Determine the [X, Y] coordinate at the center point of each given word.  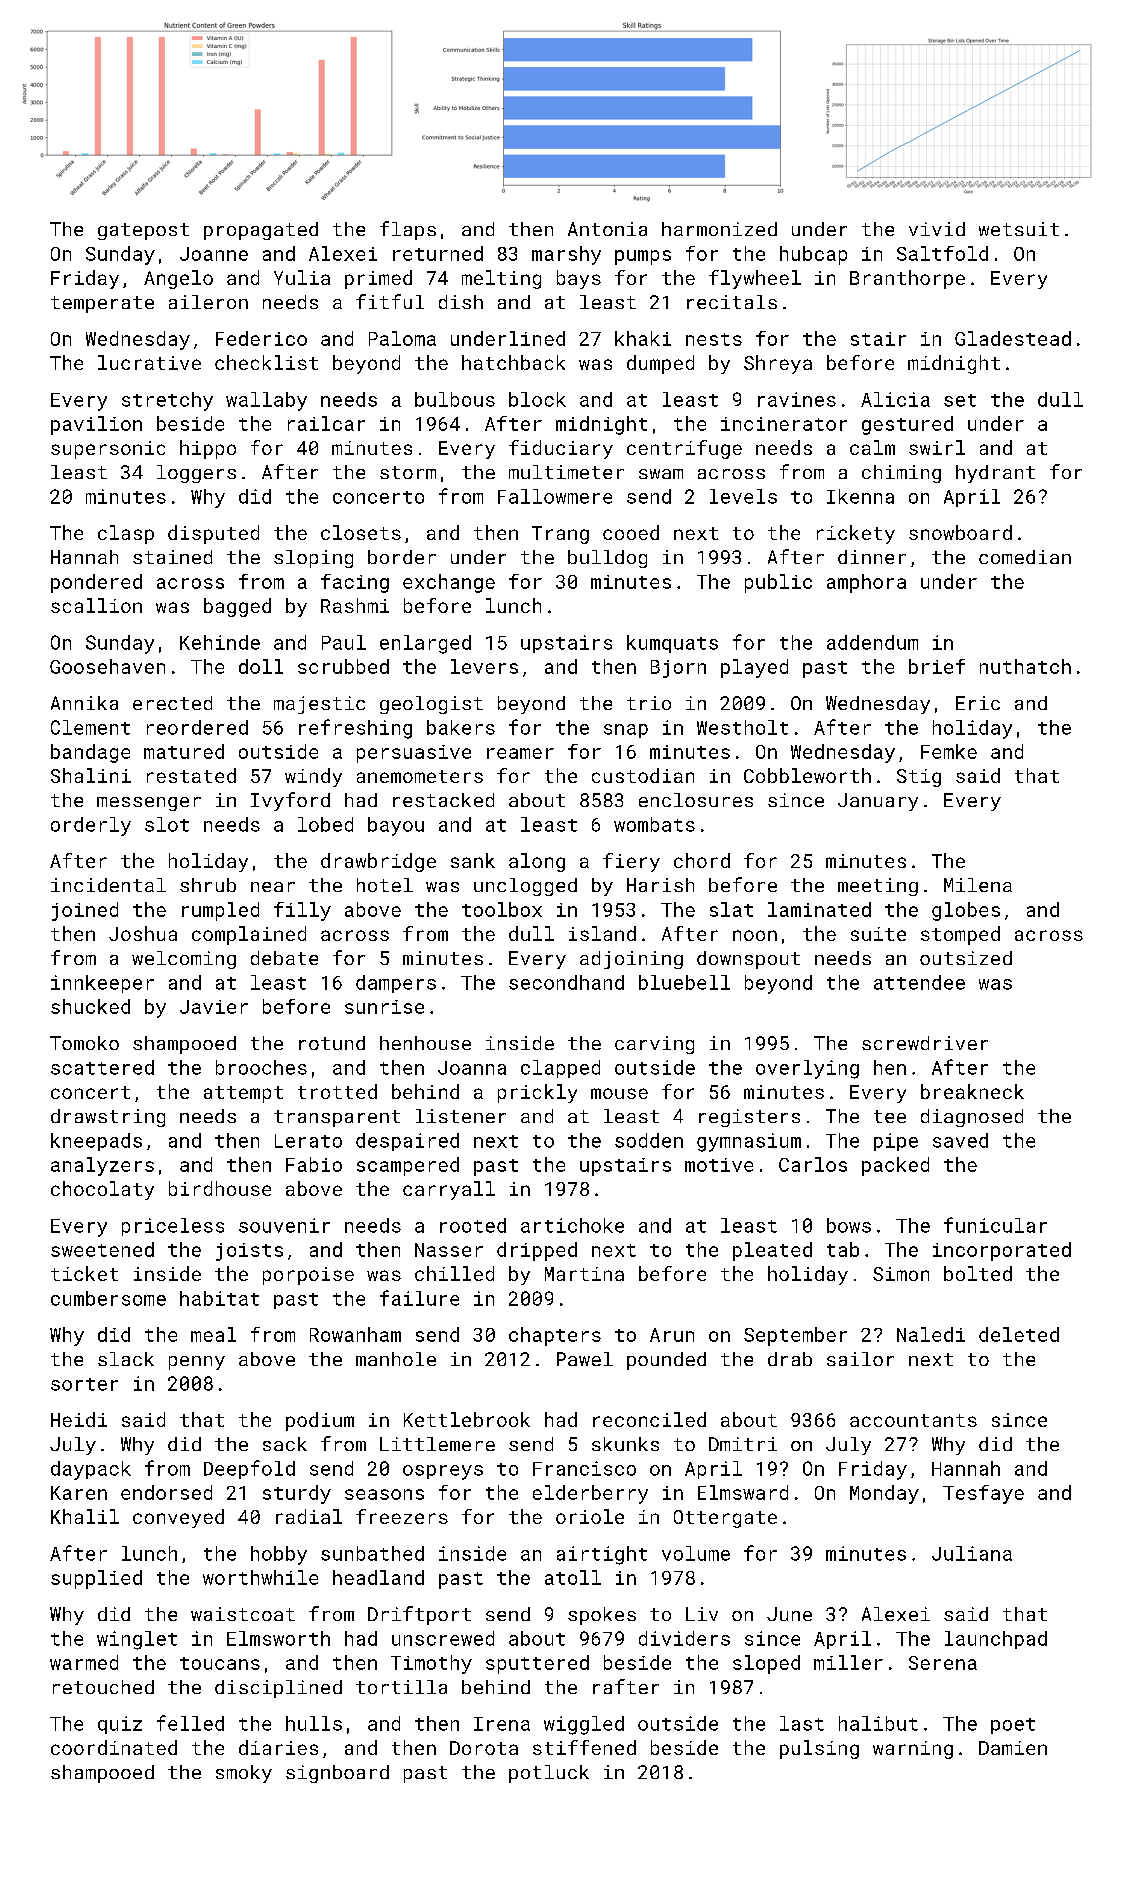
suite [878, 934]
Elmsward [743, 1492]
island [602, 933]
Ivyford [290, 801]
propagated [261, 231]
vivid [937, 229]
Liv [702, 1614]
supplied [96, 1579]
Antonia [607, 229]
